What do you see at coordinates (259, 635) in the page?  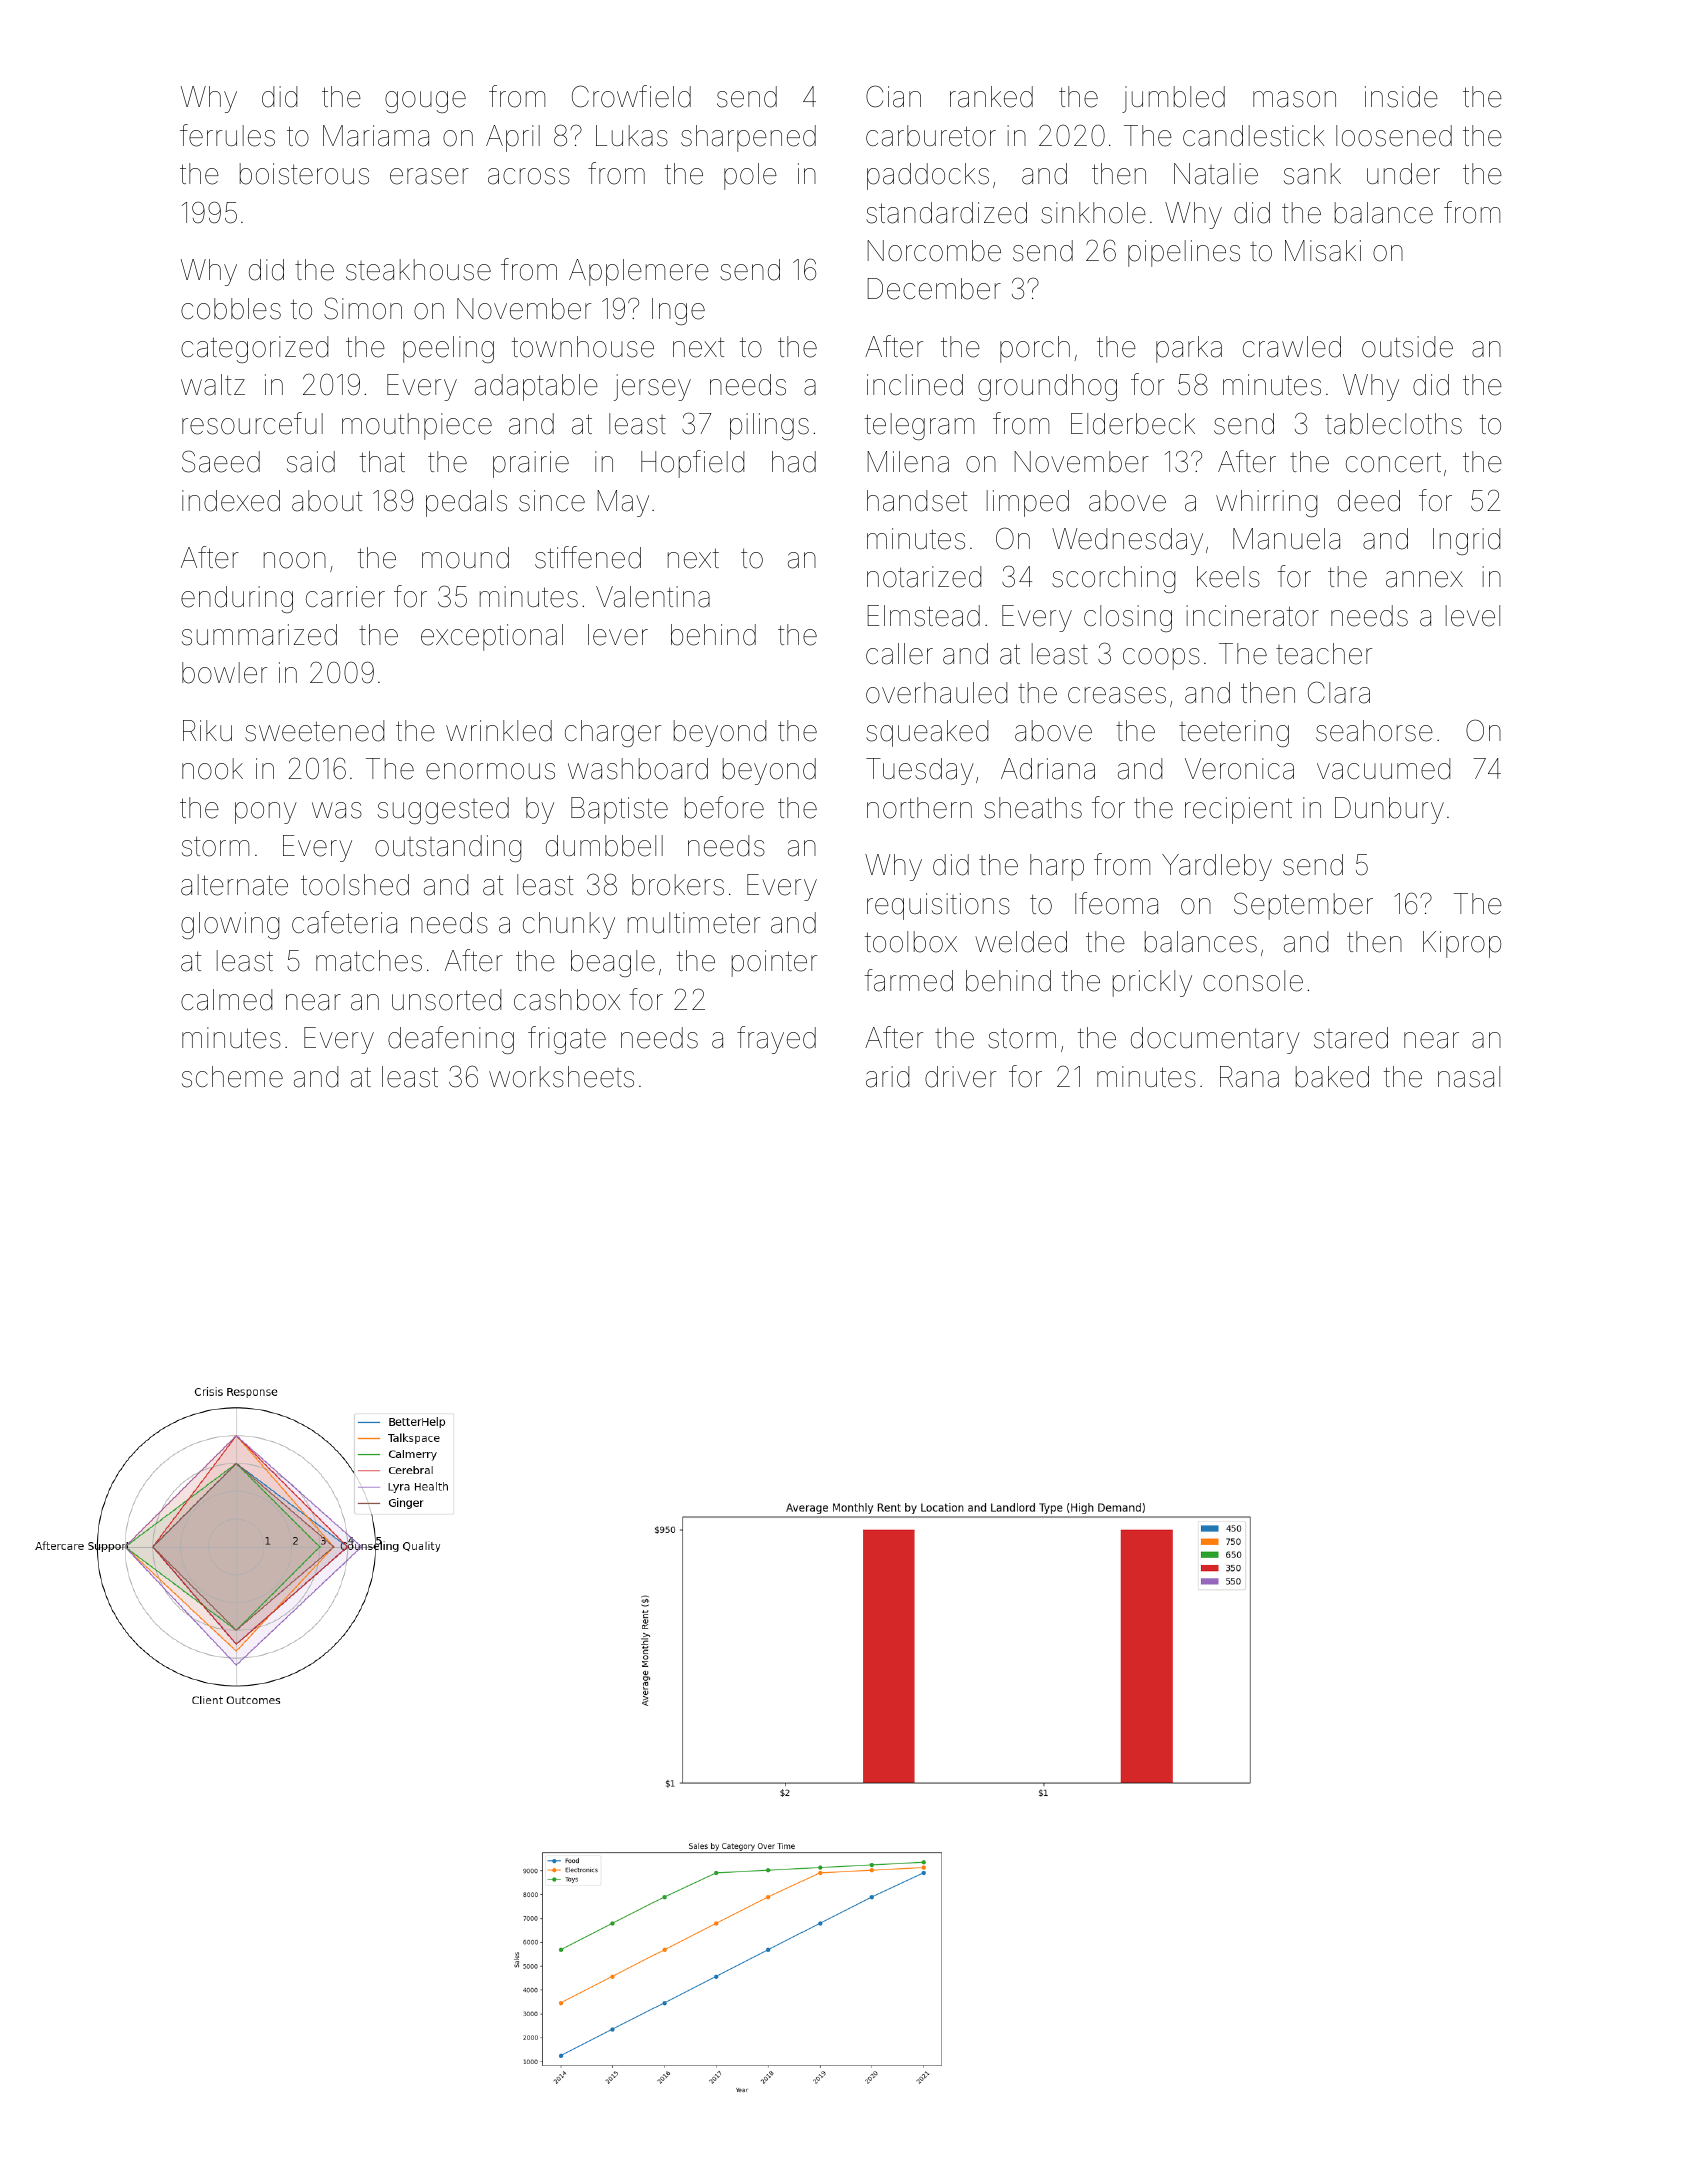 I see `summarized` at bounding box center [259, 635].
